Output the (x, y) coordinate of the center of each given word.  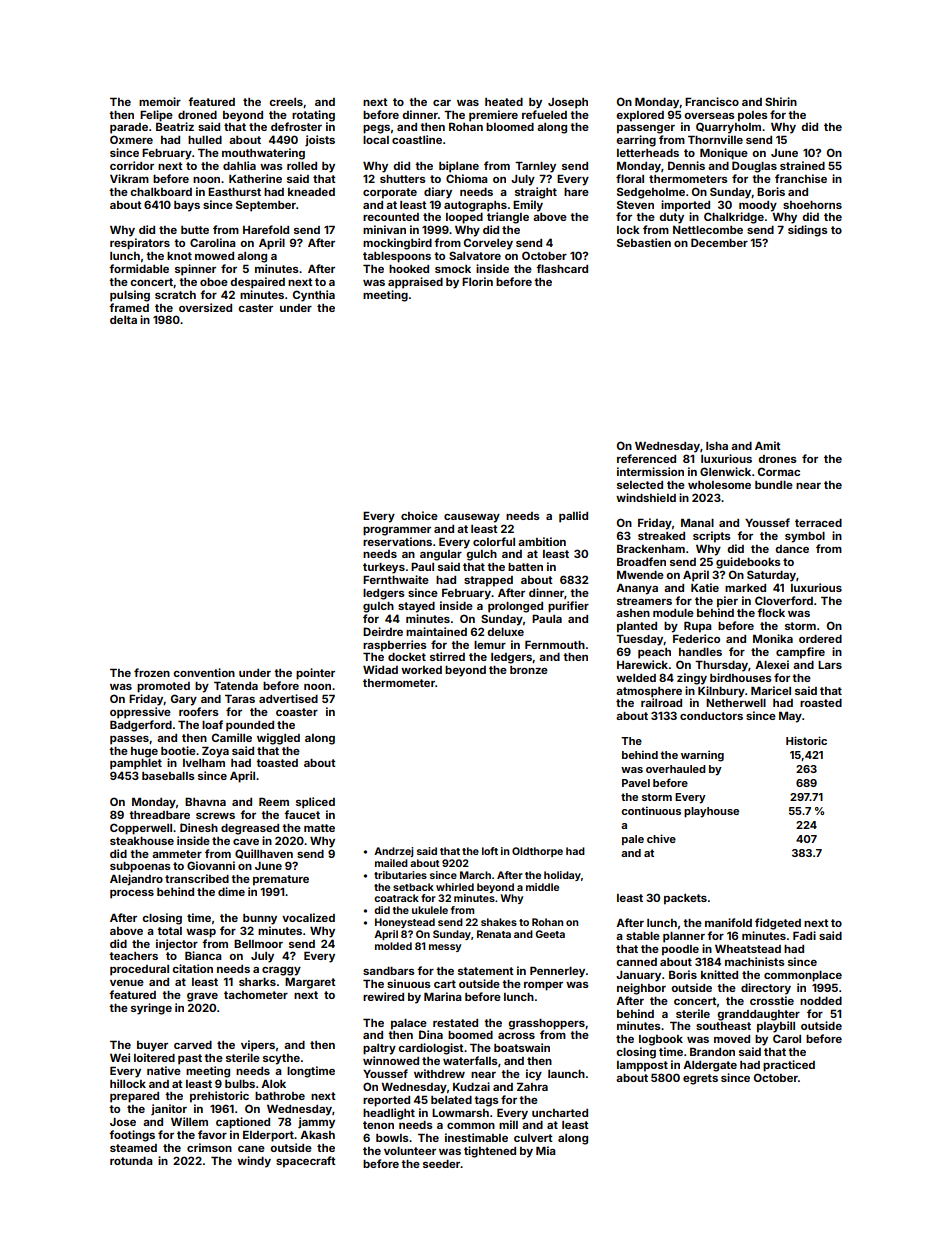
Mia (546, 1150)
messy (445, 948)
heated (504, 102)
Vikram (129, 178)
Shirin (781, 101)
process (132, 894)
